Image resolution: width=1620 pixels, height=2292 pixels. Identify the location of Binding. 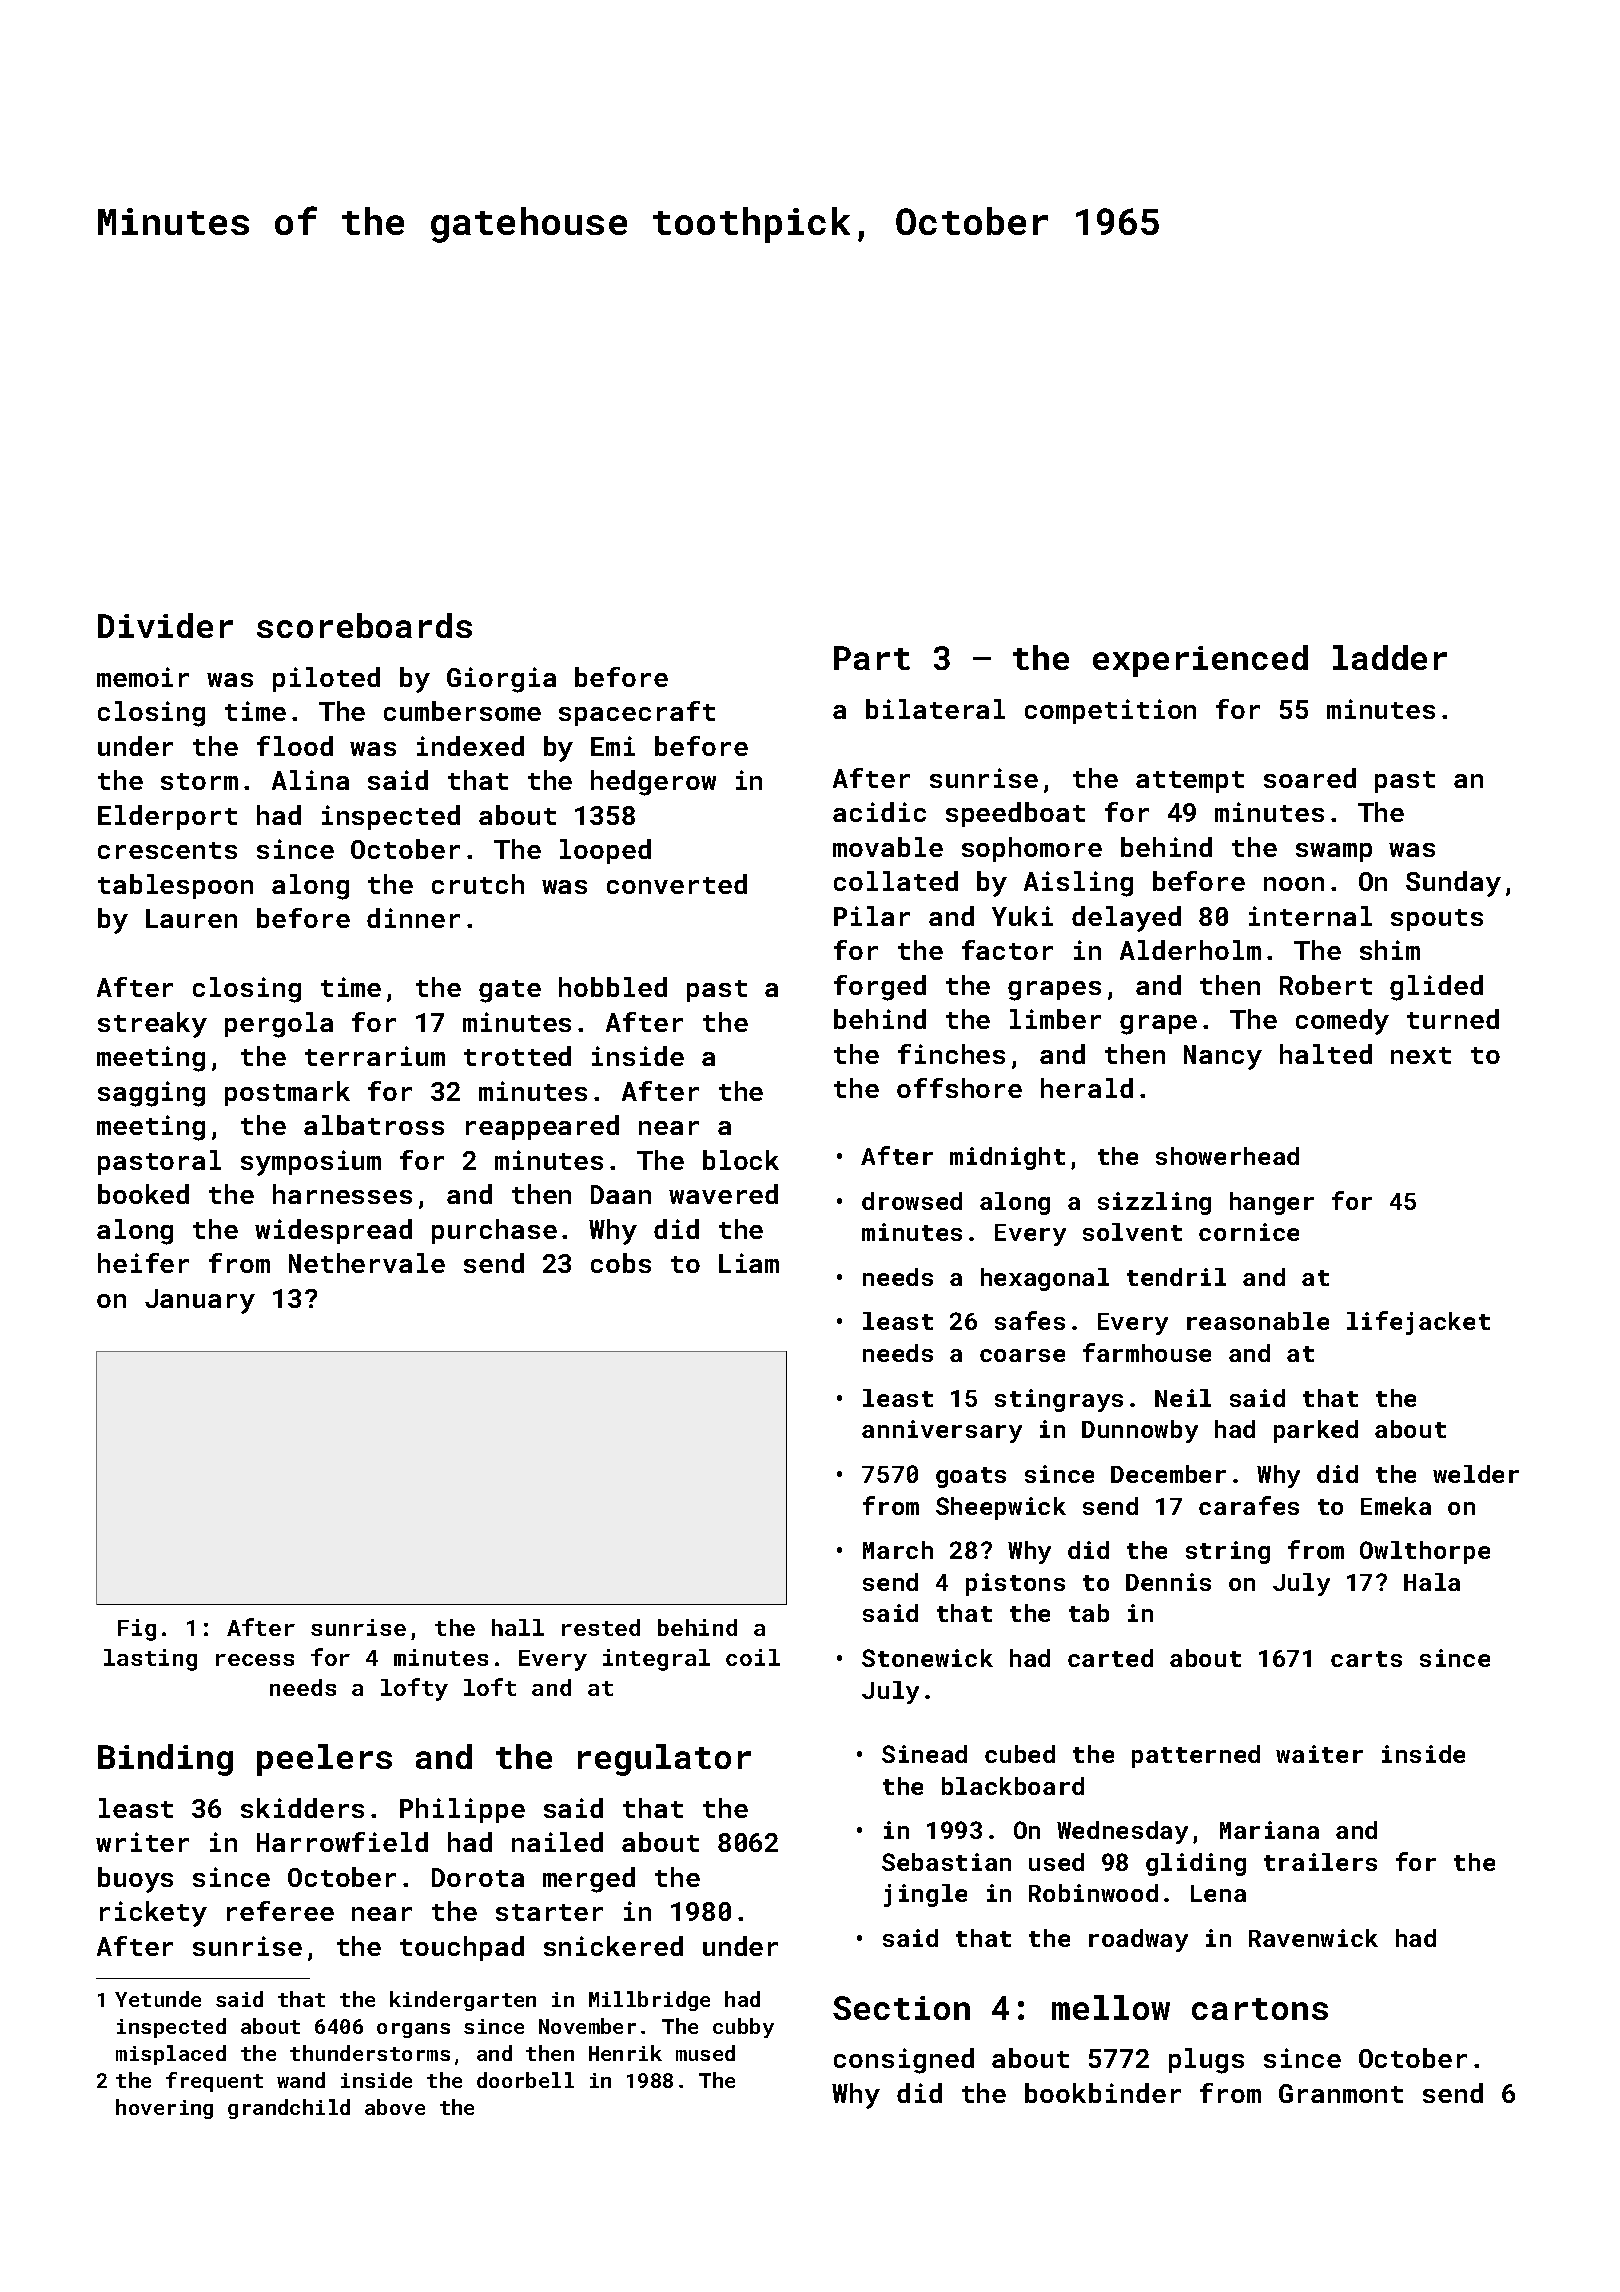
(165, 1760).
